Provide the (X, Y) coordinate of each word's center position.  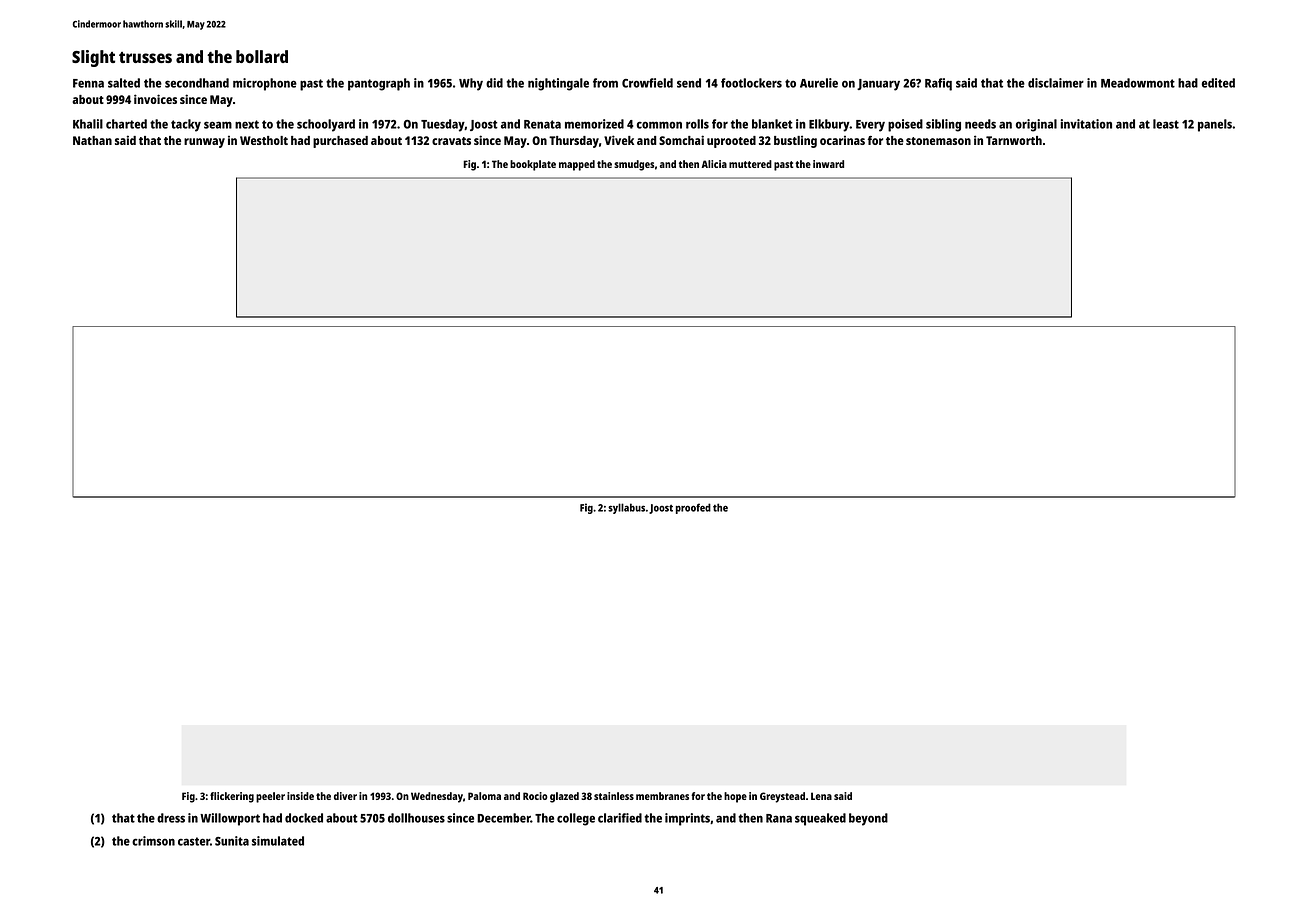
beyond (868, 819)
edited (1218, 83)
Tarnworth (1014, 140)
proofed (693, 508)
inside (300, 796)
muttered (750, 164)
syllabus (626, 508)
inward (828, 164)
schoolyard (326, 125)
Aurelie (819, 83)
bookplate (533, 165)
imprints (687, 819)
